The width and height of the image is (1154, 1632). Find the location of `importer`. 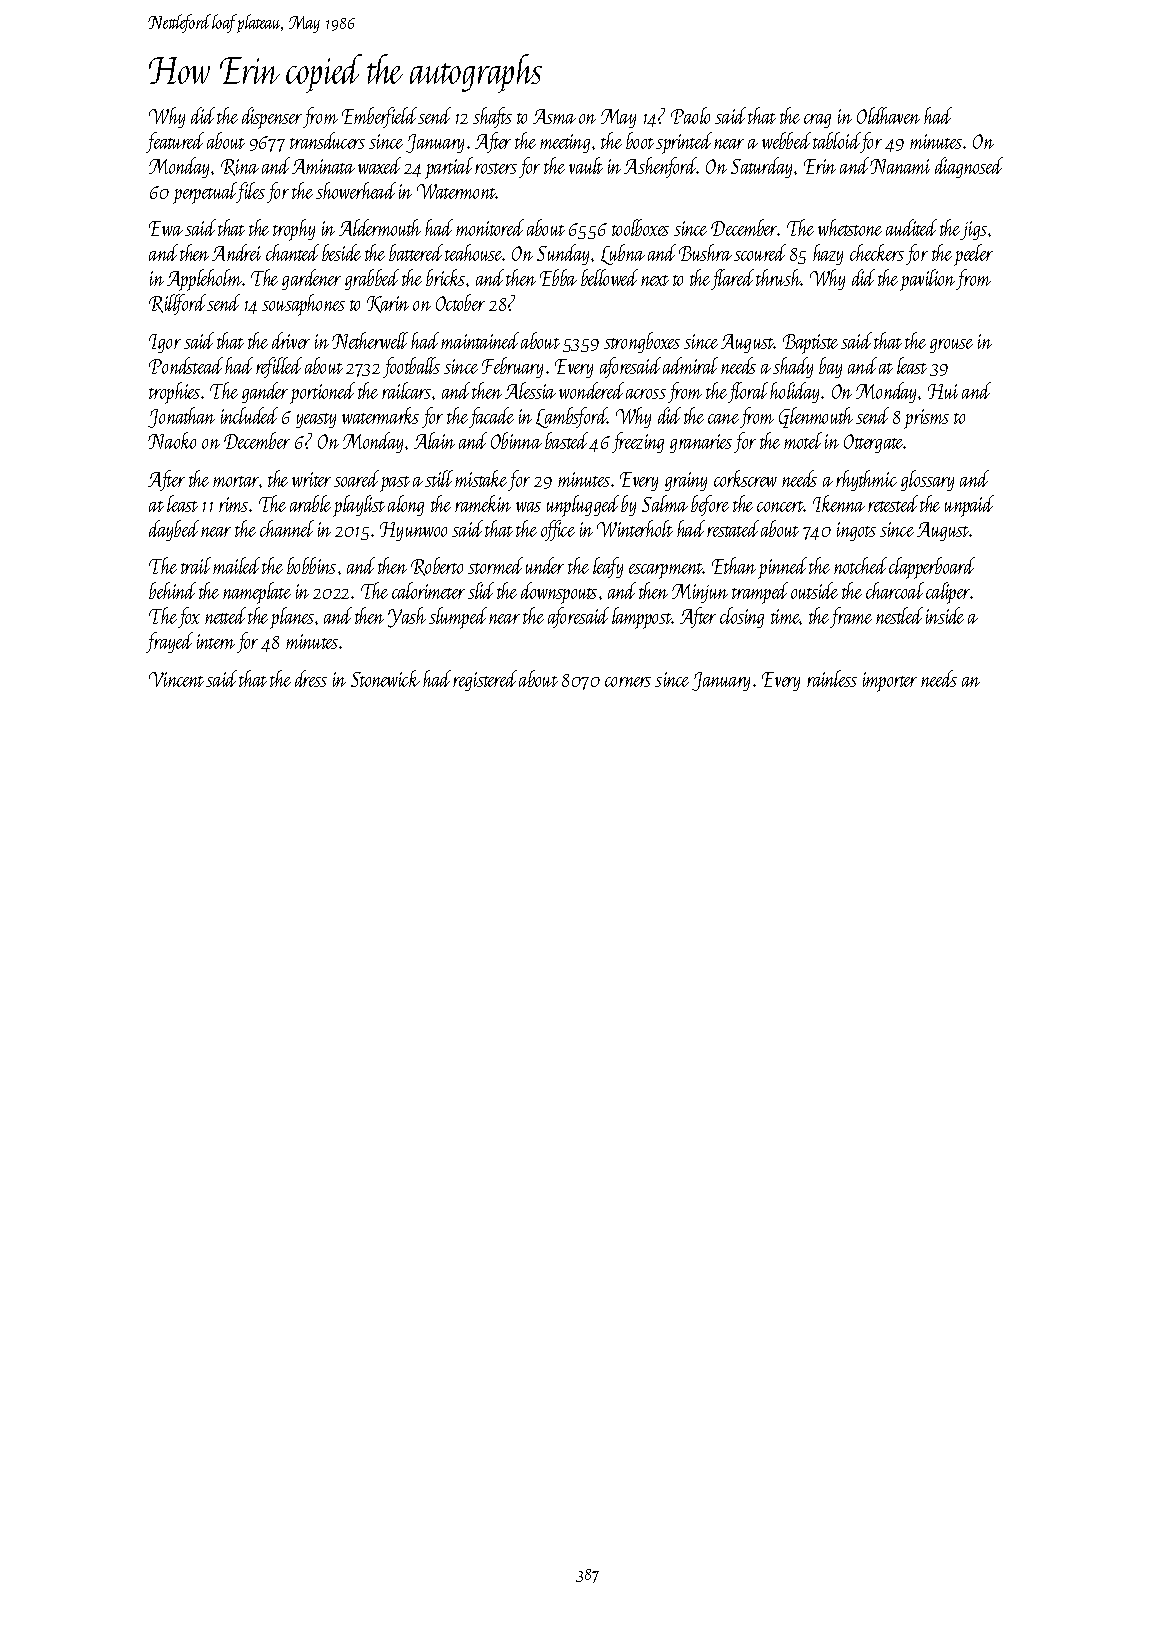

importer is located at coordinates (890, 682).
